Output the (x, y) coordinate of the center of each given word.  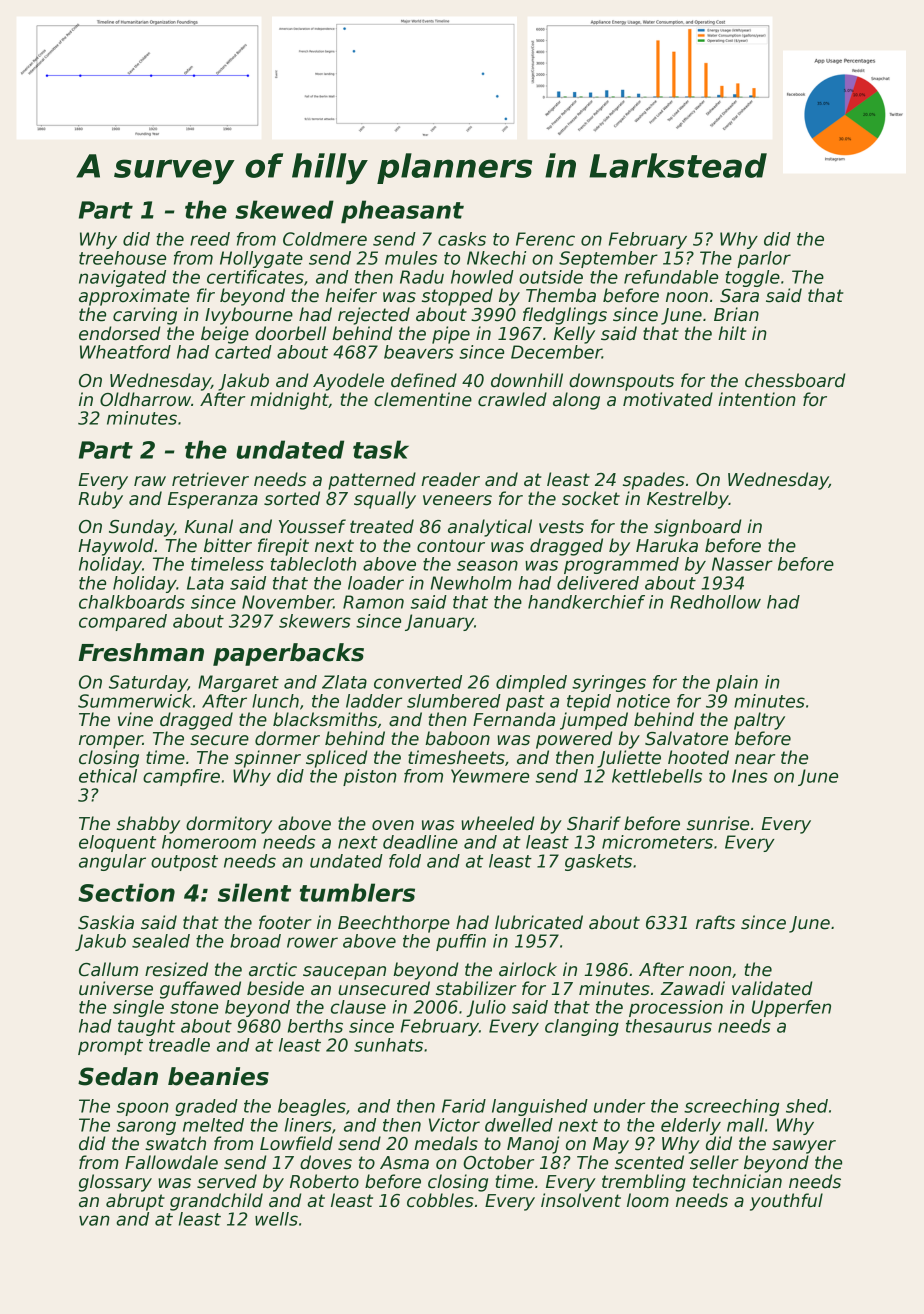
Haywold (116, 547)
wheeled (497, 823)
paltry (759, 721)
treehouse (122, 258)
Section (126, 892)
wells (276, 1219)
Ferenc (545, 239)
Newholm (471, 583)
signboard (697, 528)
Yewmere (490, 776)
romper (111, 742)
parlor (764, 259)
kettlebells (657, 776)
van (94, 1220)
